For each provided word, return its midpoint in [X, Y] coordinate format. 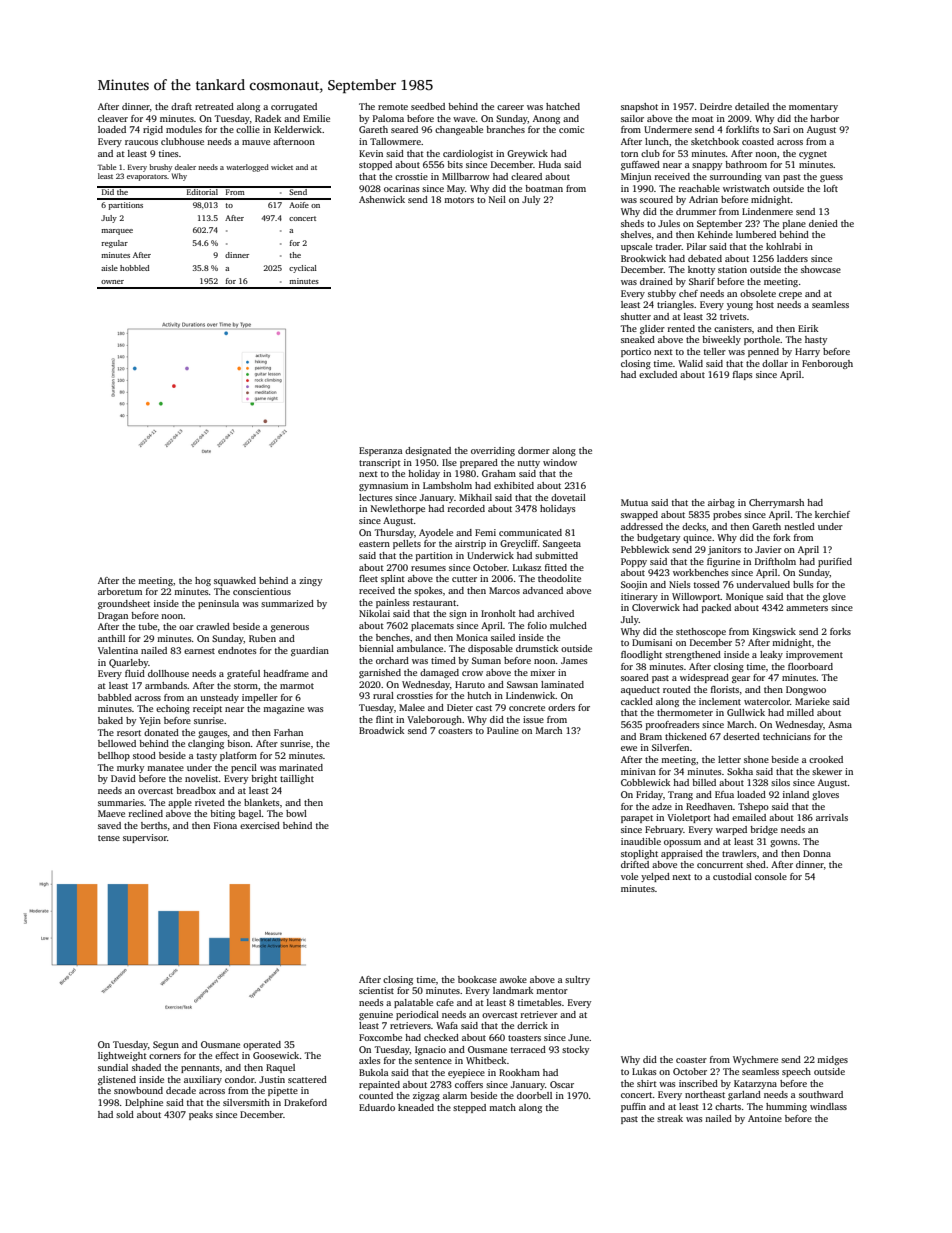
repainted [379, 1085]
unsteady [219, 698]
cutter [464, 579]
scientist [376, 990]
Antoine [765, 1118]
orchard [392, 660]
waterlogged [247, 168]
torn [629, 154]
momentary [813, 108]
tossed [707, 584]
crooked [826, 759]
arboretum [120, 591]
